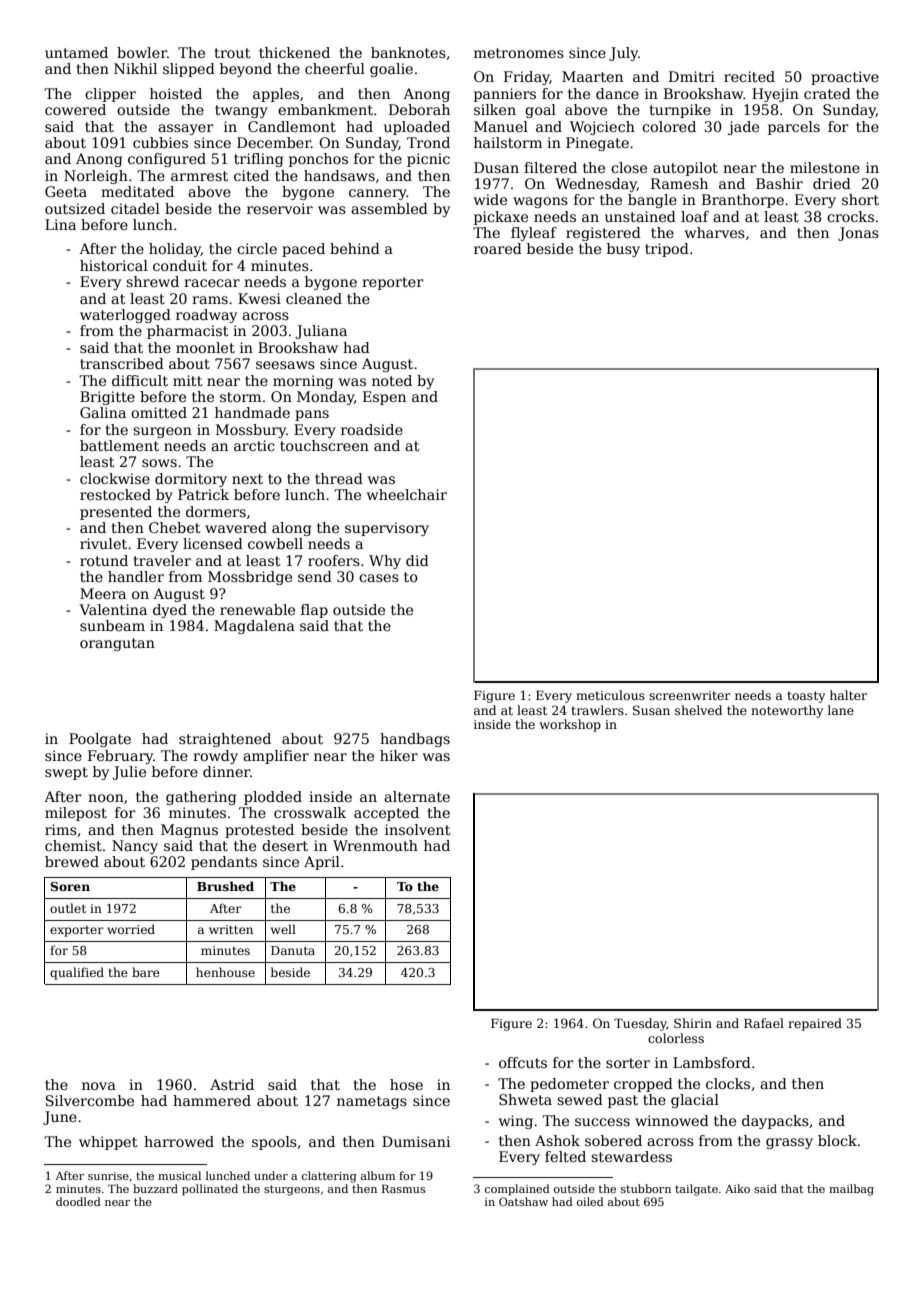 The width and height of the document is (924, 1308). What do you see at coordinates (131, 929) in the document?
I see `worried` at bounding box center [131, 929].
